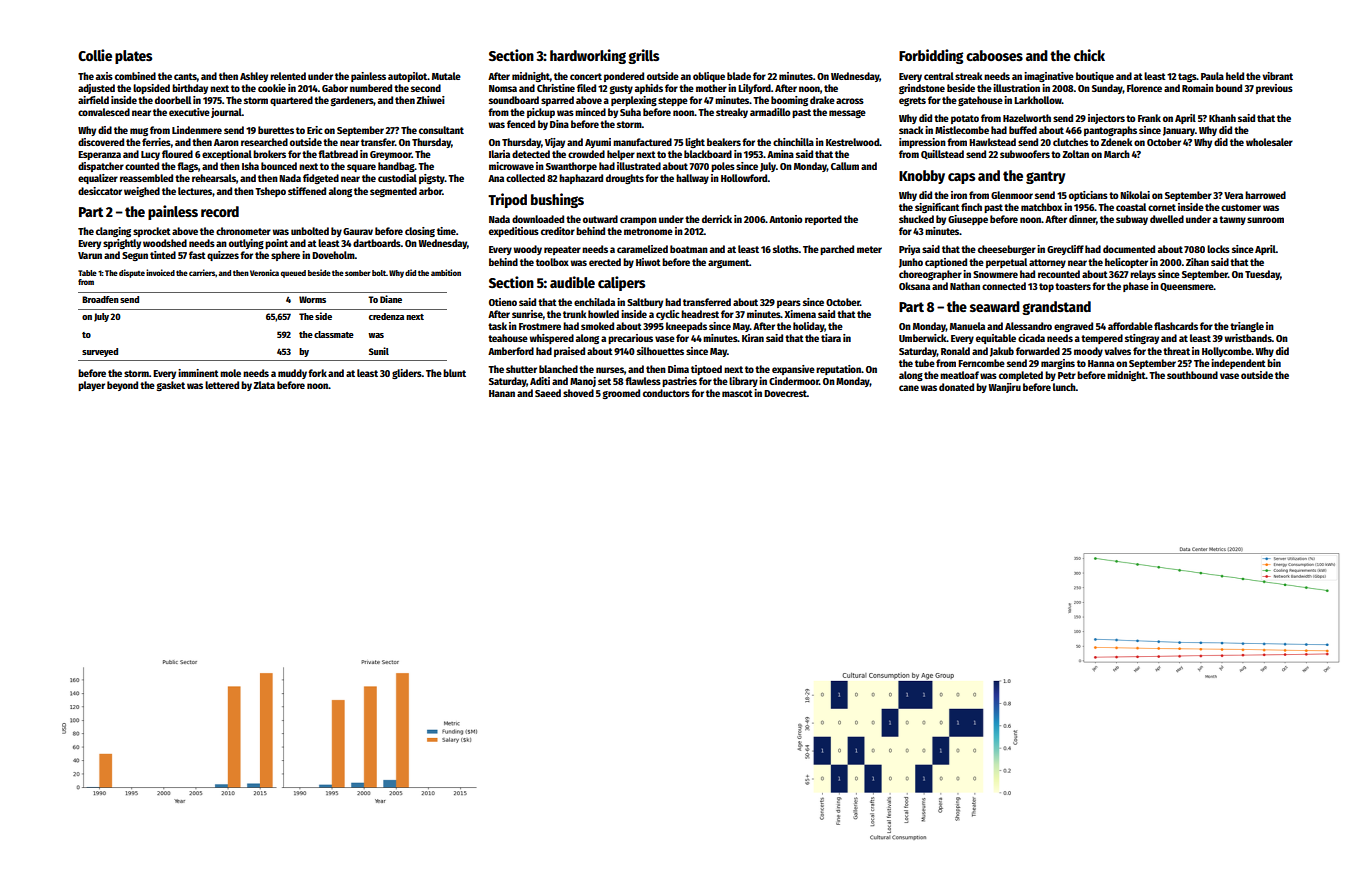  I want to click on researched, so click(264, 142).
